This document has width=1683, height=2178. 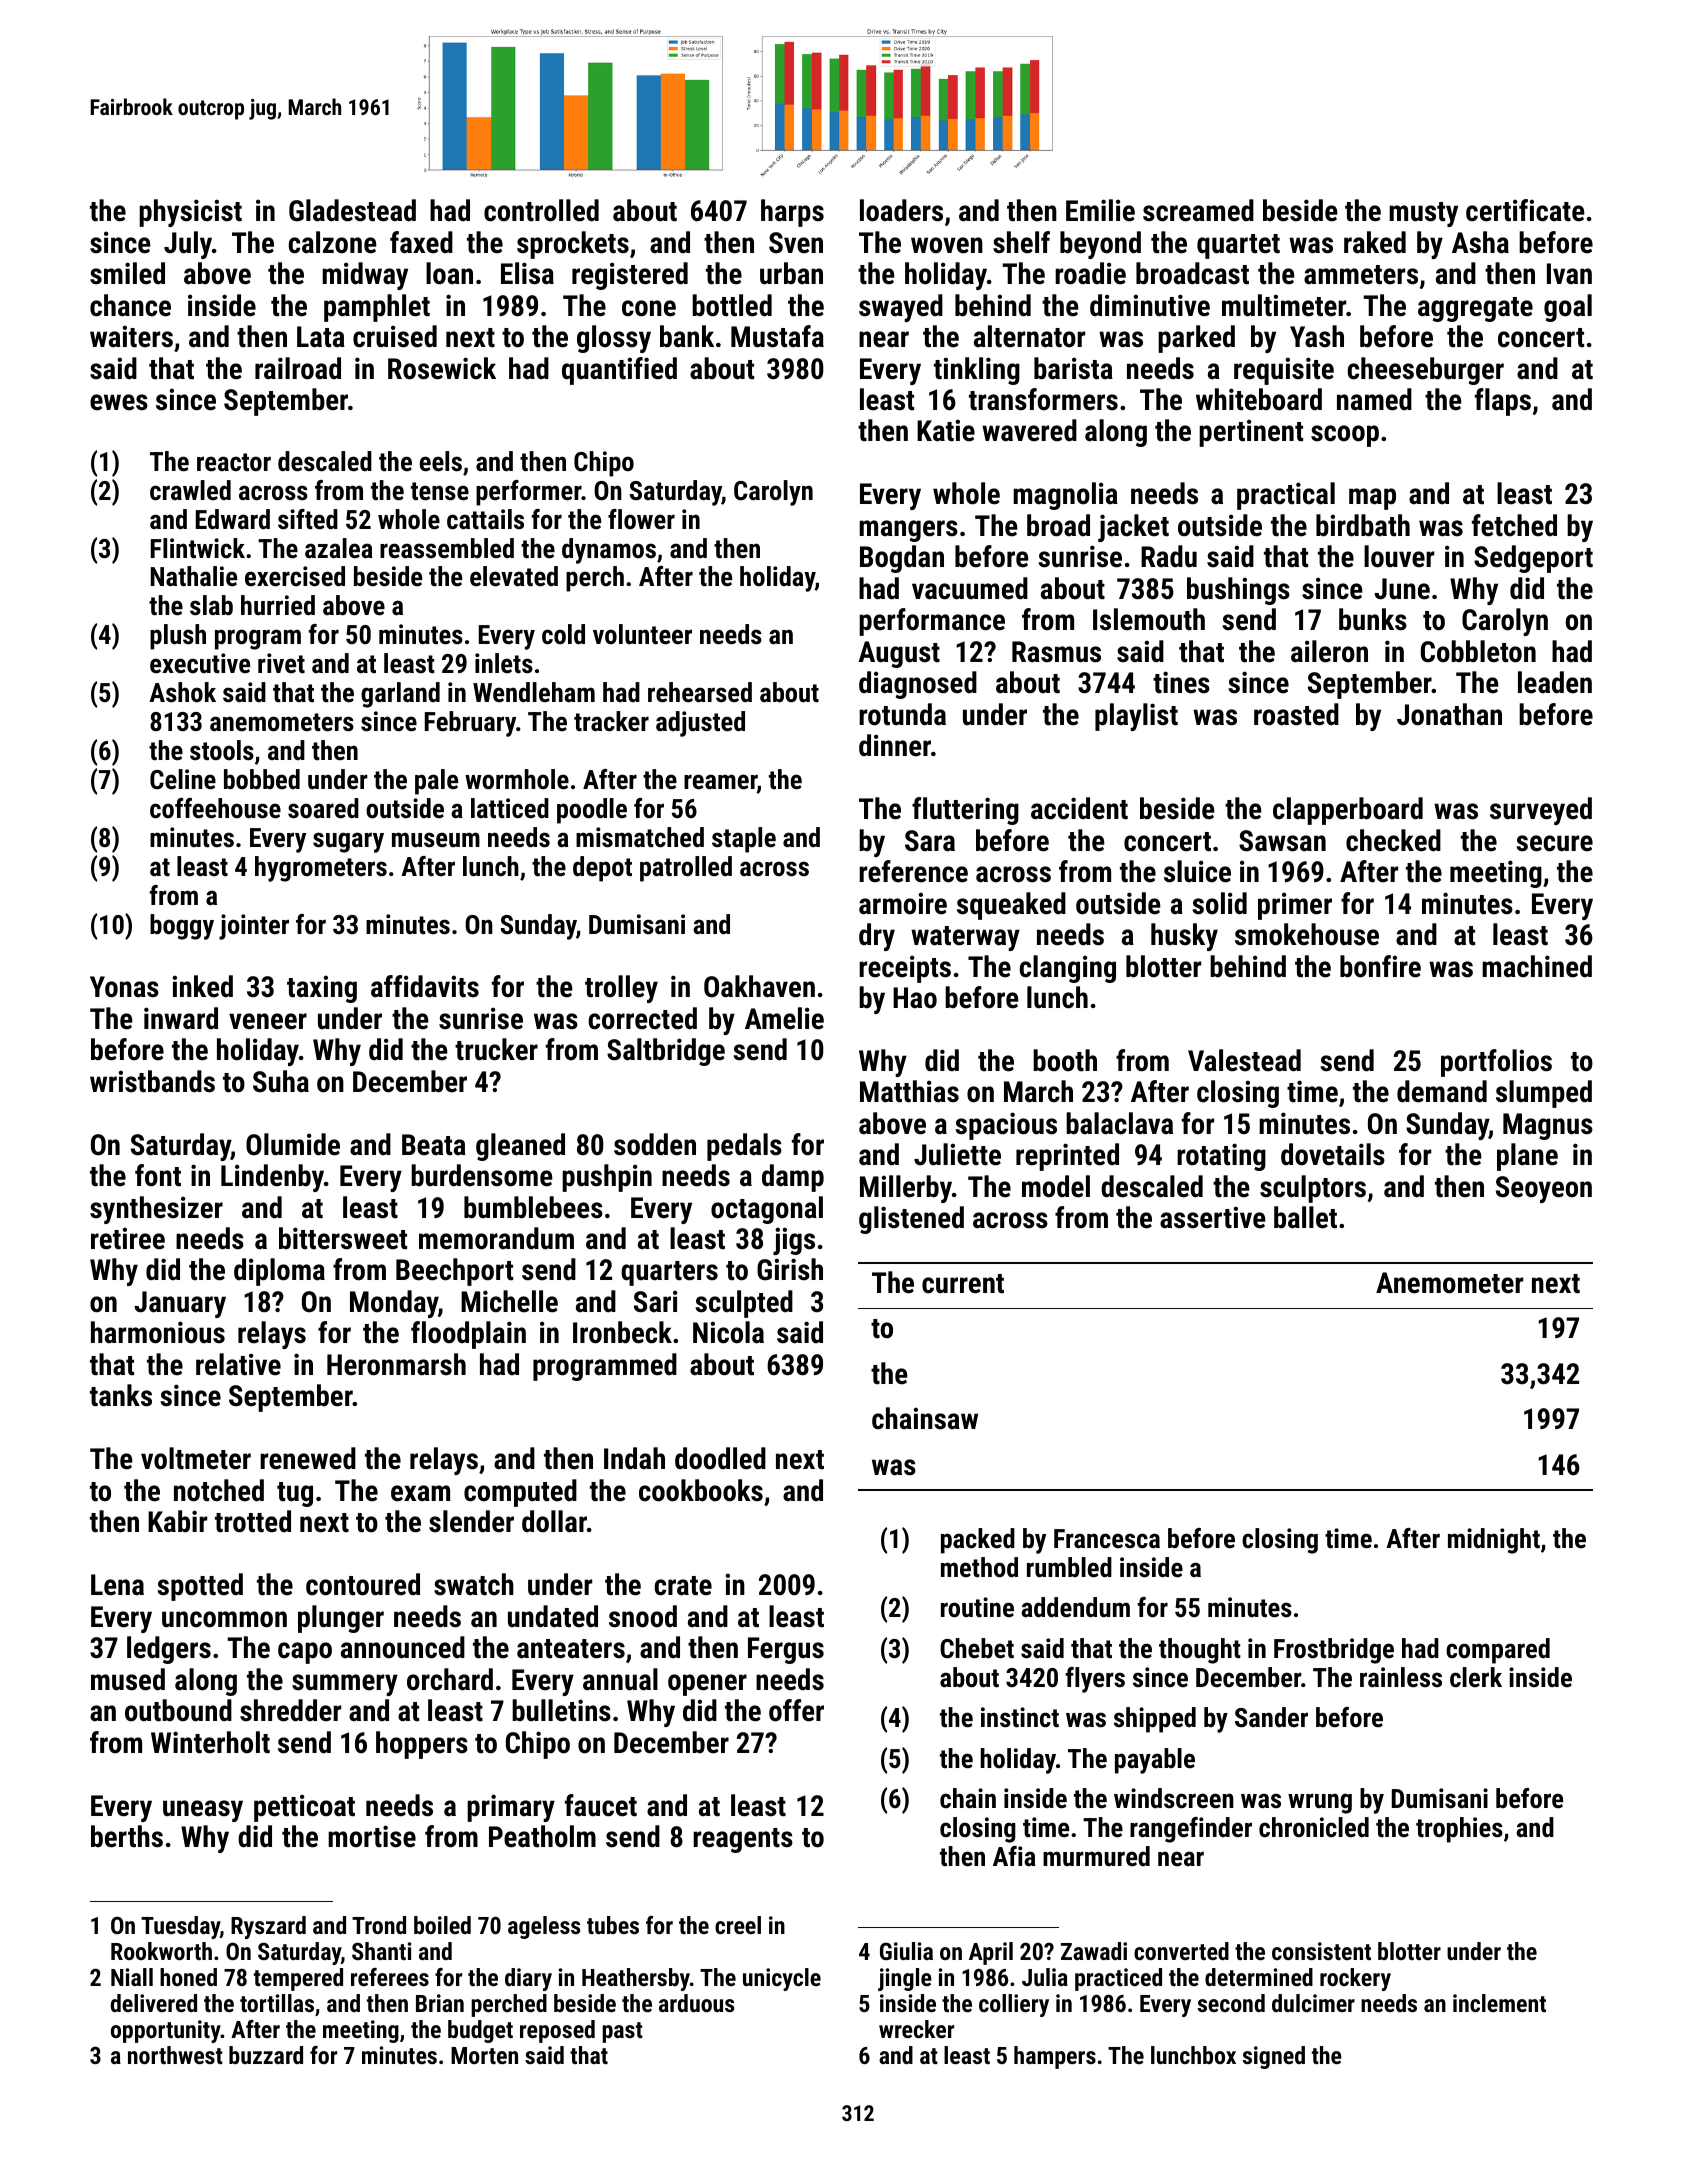 What do you see at coordinates (901, 308) in the document?
I see `swayed` at bounding box center [901, 308].
